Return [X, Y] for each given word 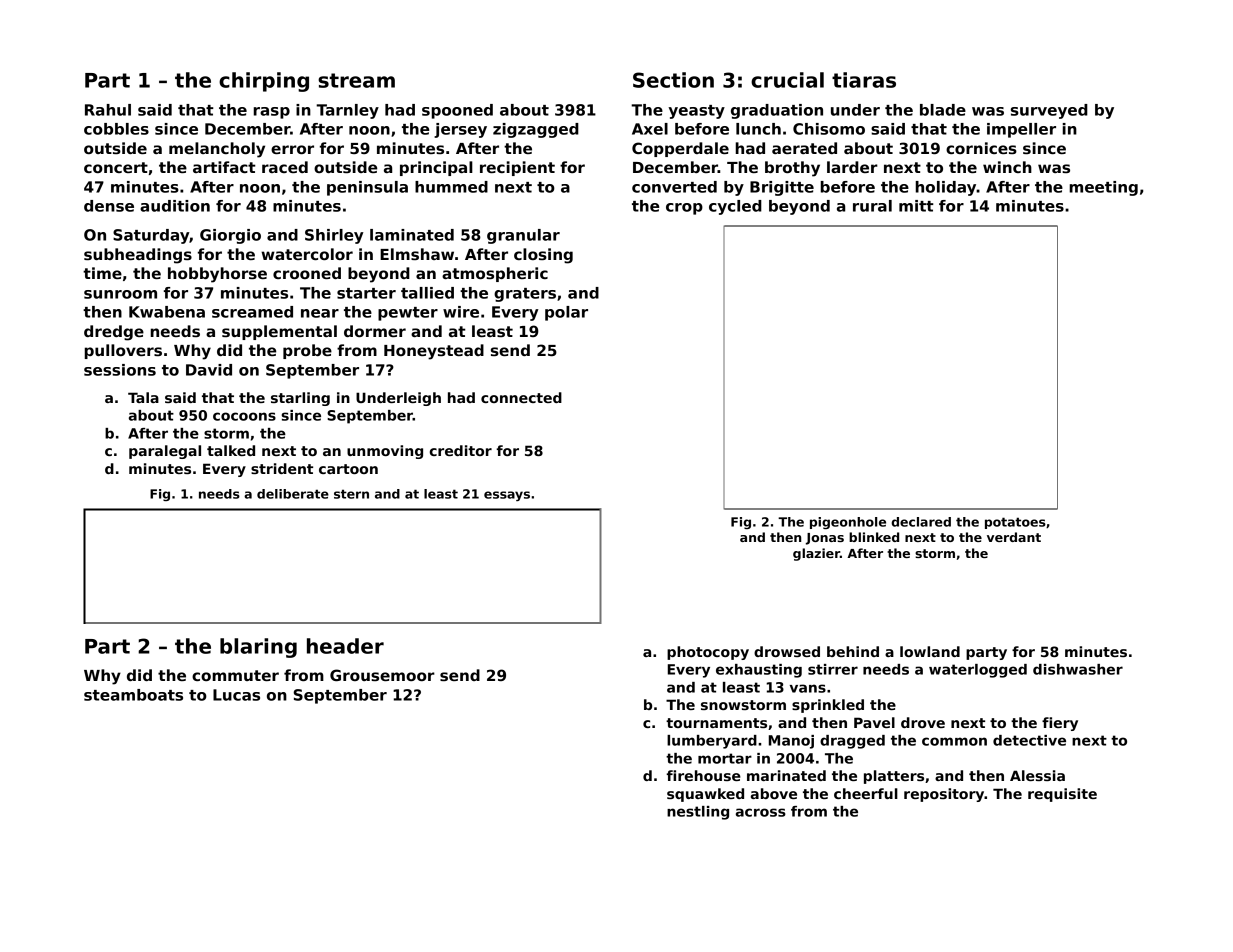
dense [109, 206]
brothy [792, 169]
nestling [698, 813]
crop [684, 209]
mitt [916, 206]
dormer [375, 331]
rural [872, 206]
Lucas [236, 695]
